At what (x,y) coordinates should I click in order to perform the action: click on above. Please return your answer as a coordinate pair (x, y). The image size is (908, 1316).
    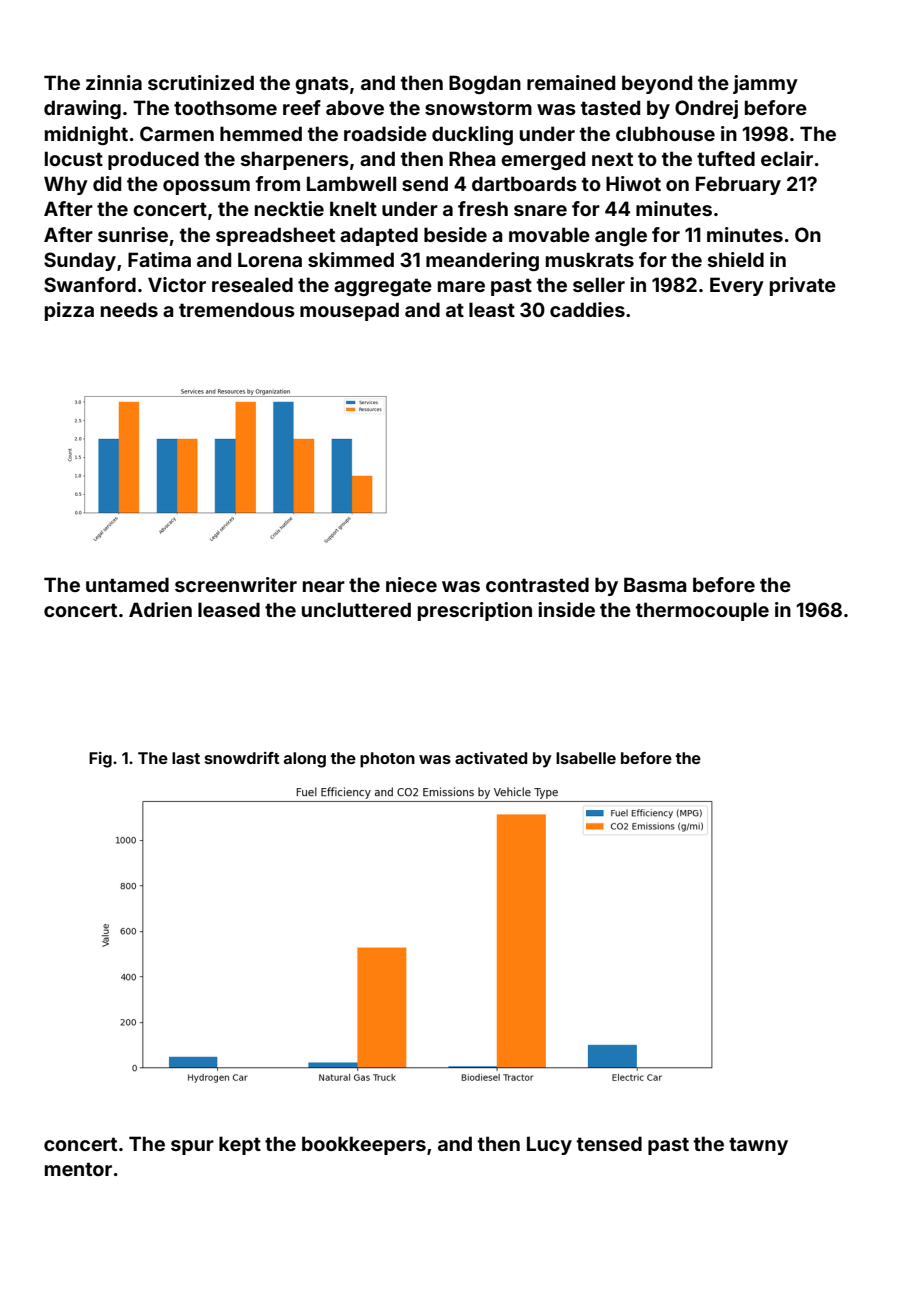
    Looking at the image, I should click on (355, 107).
